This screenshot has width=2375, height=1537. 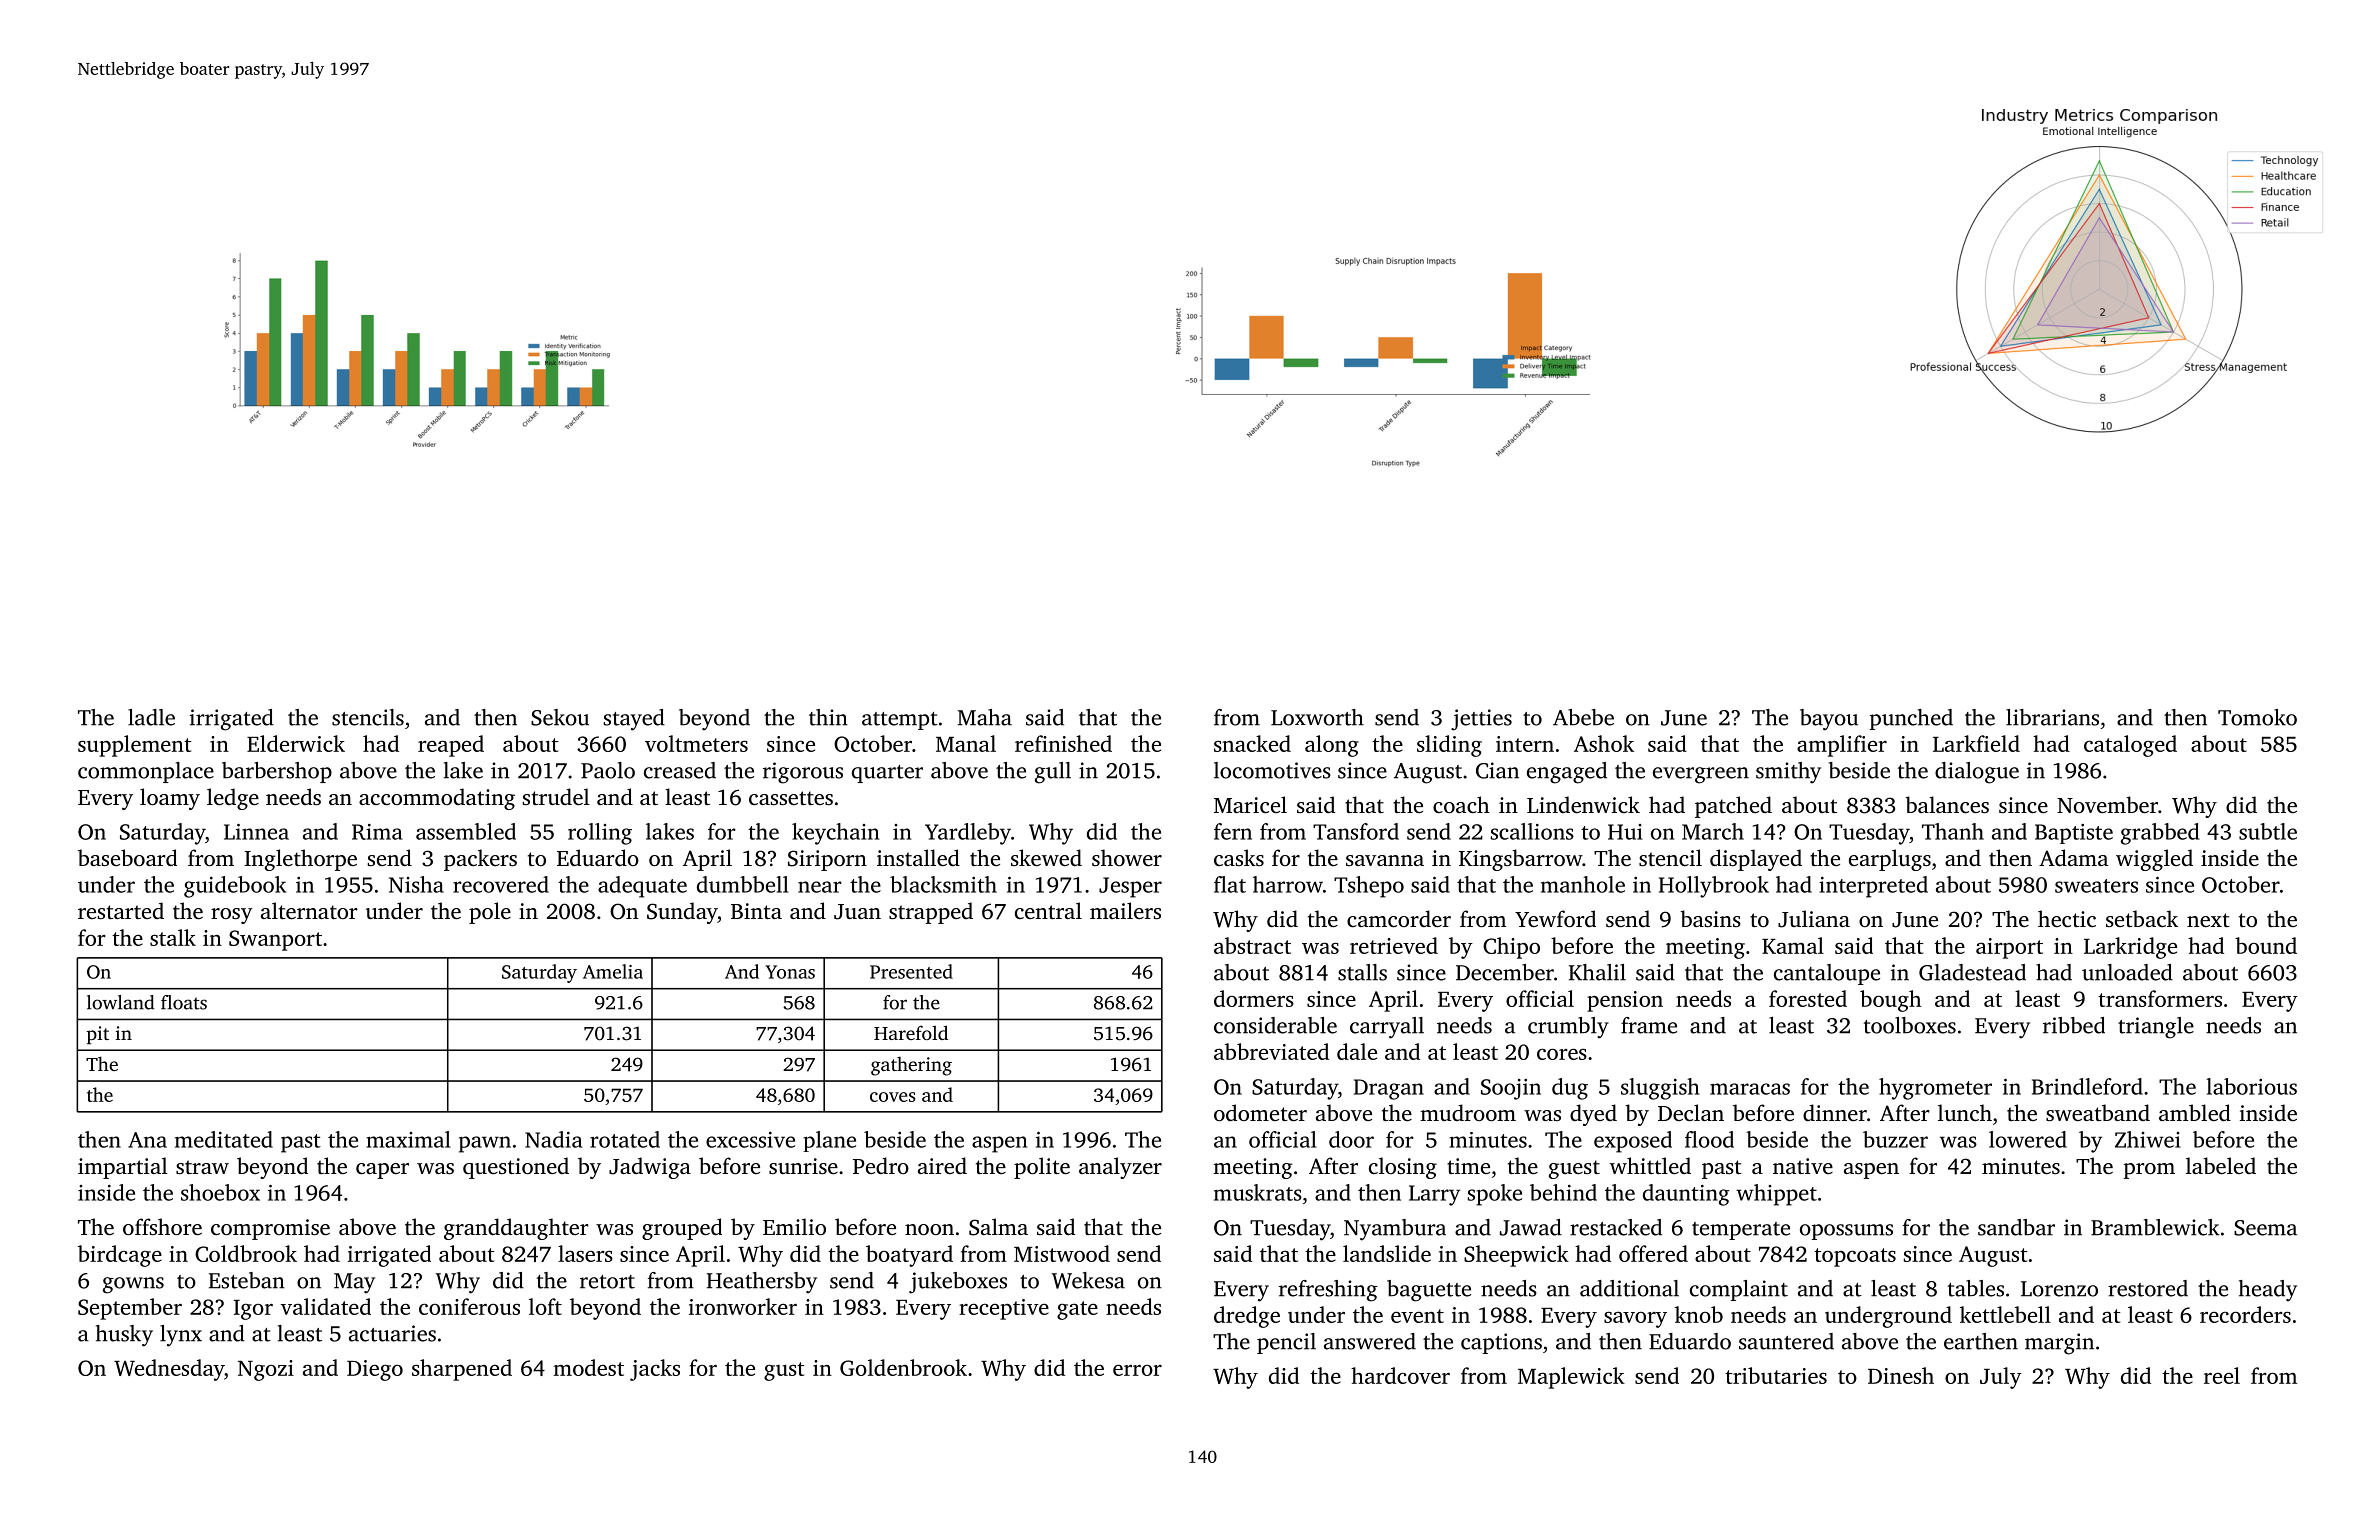 What do you see at coordinates (2257, 717) in the screenshot?
I see `Tomoko` at bounding box center [2257, 717].
